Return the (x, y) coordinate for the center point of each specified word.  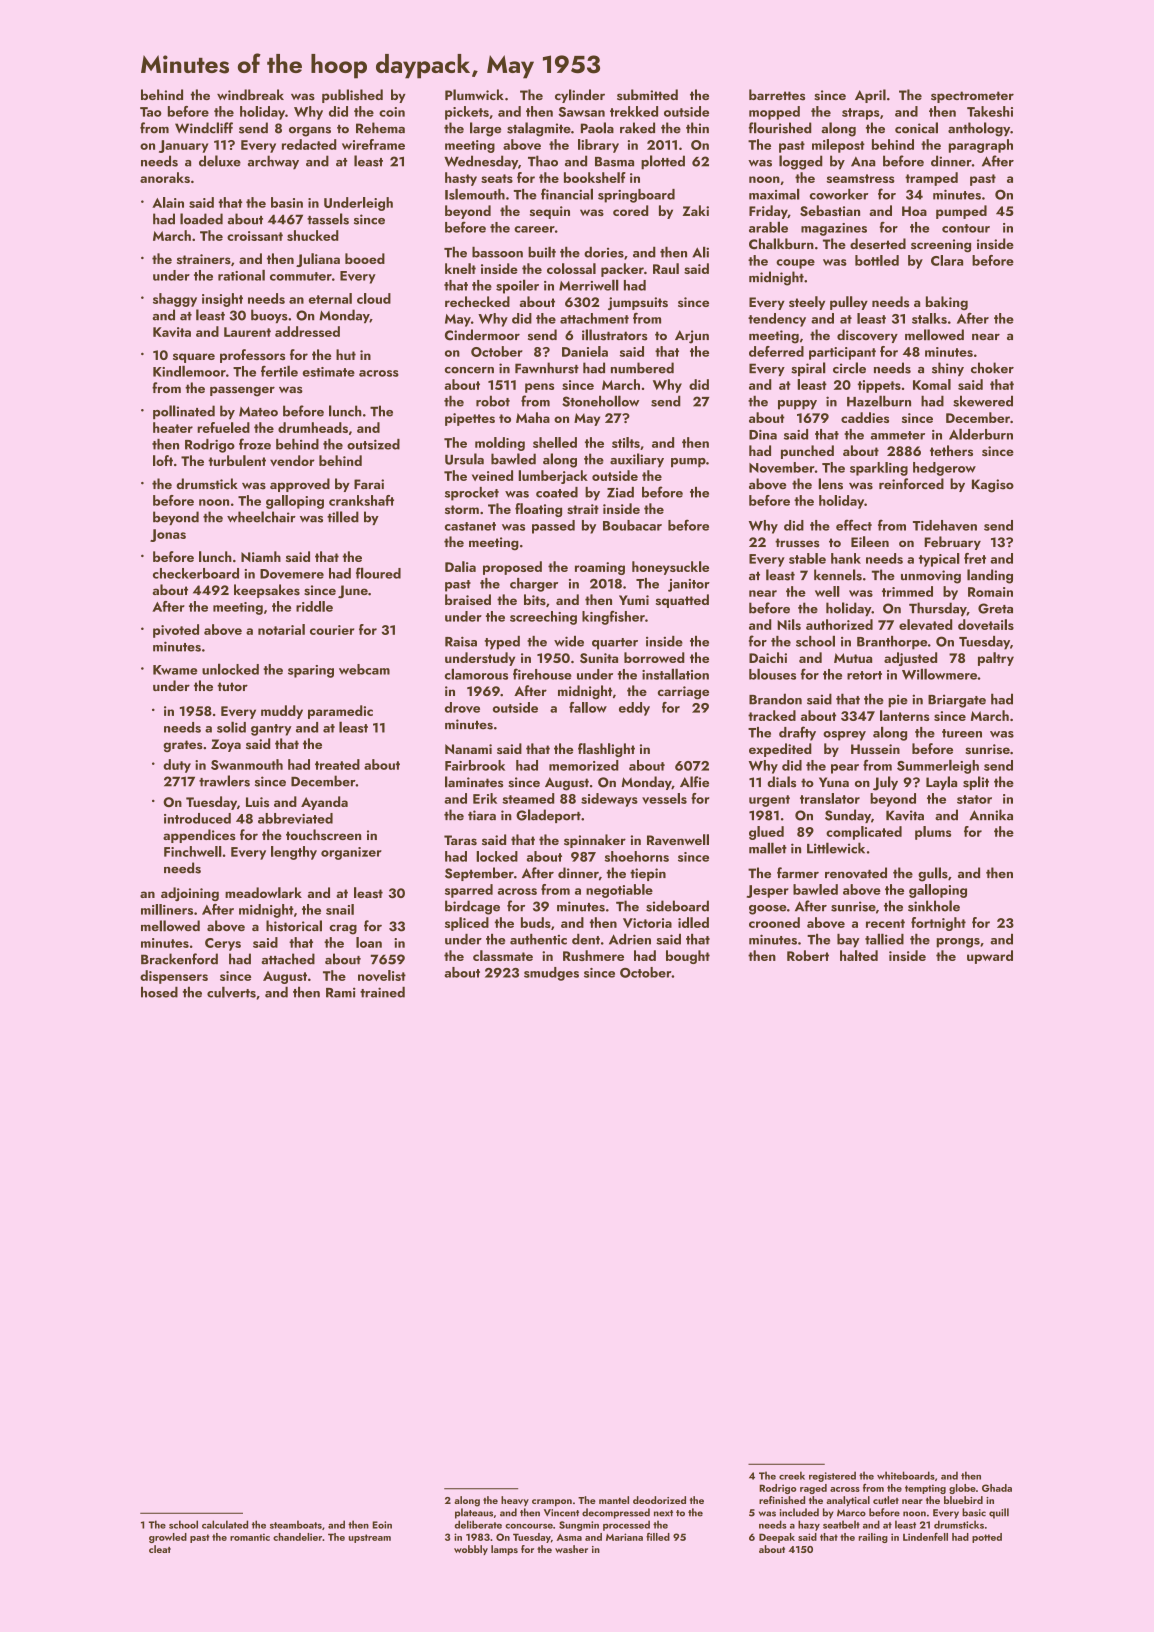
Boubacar (632, 525)
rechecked (477, 301)
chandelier (297, 1537)
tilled (343, 517)
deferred (776, 351)
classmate (503, 955)
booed (365, 258)
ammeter (897, 435)
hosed (159, 992)
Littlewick (836, 848)
